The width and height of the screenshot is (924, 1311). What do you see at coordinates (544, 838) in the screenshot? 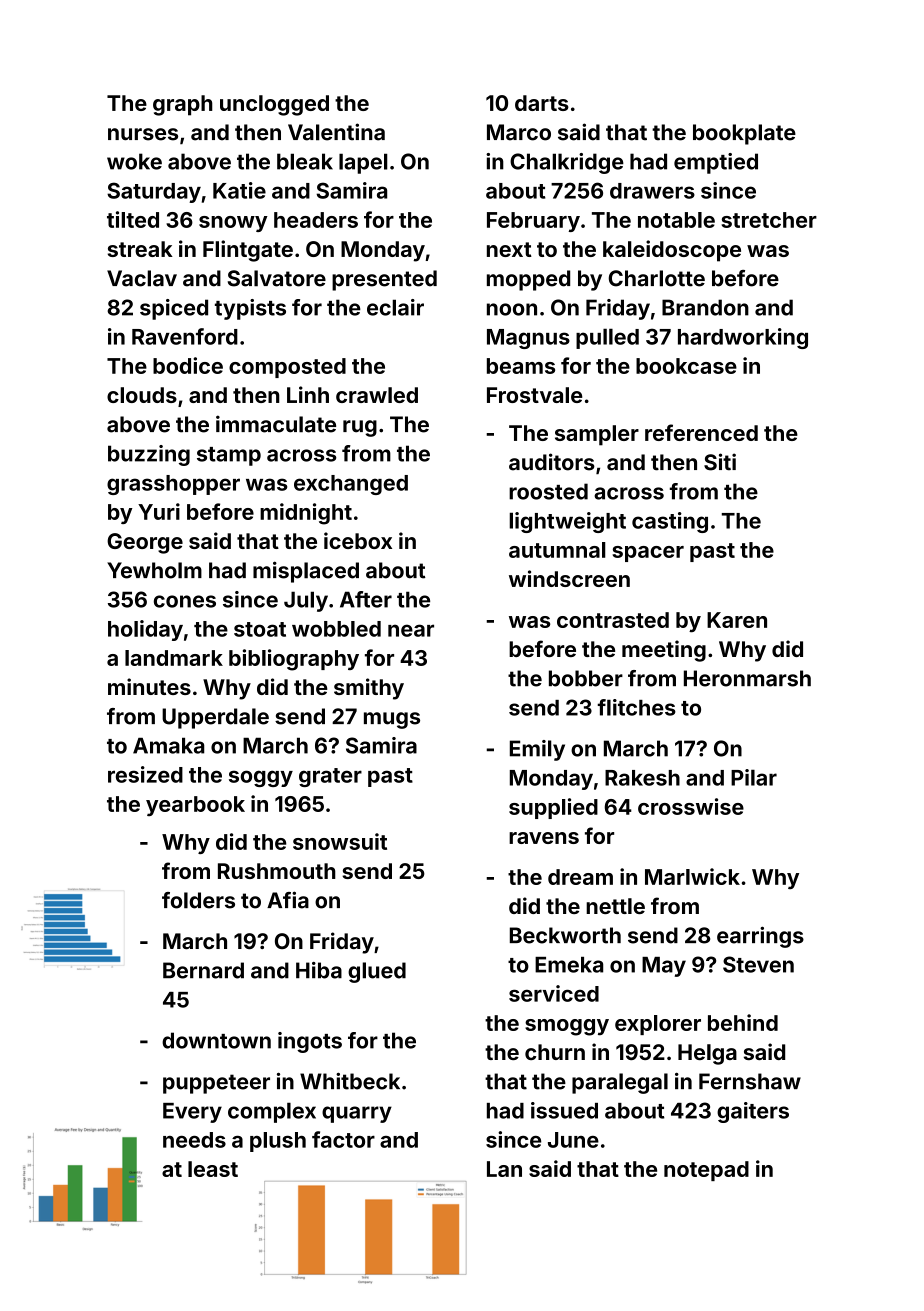
I see `ravens` at bounding box center [544, 838].
